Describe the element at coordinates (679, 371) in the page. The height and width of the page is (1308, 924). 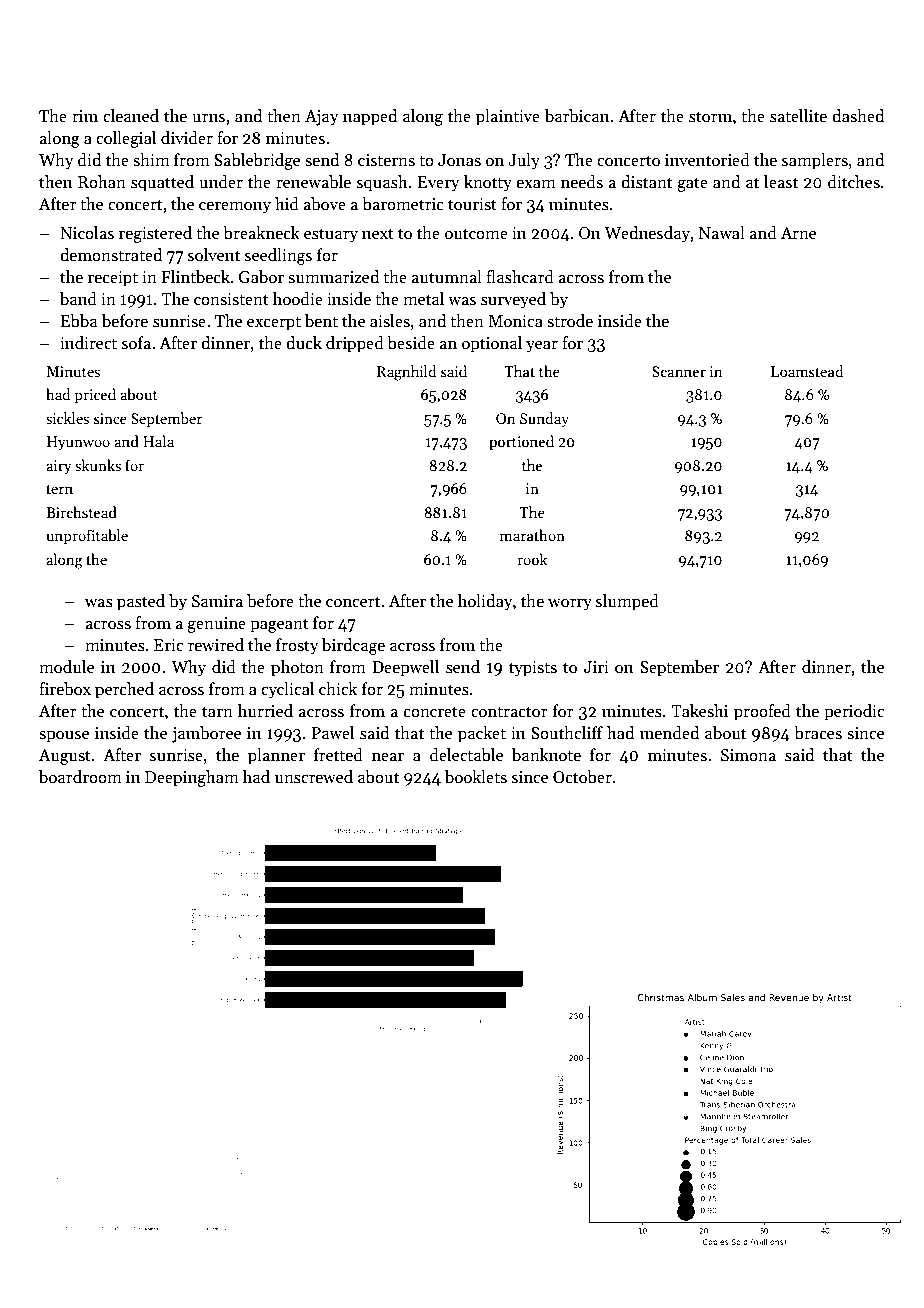
I see `Scanner` at that location.
